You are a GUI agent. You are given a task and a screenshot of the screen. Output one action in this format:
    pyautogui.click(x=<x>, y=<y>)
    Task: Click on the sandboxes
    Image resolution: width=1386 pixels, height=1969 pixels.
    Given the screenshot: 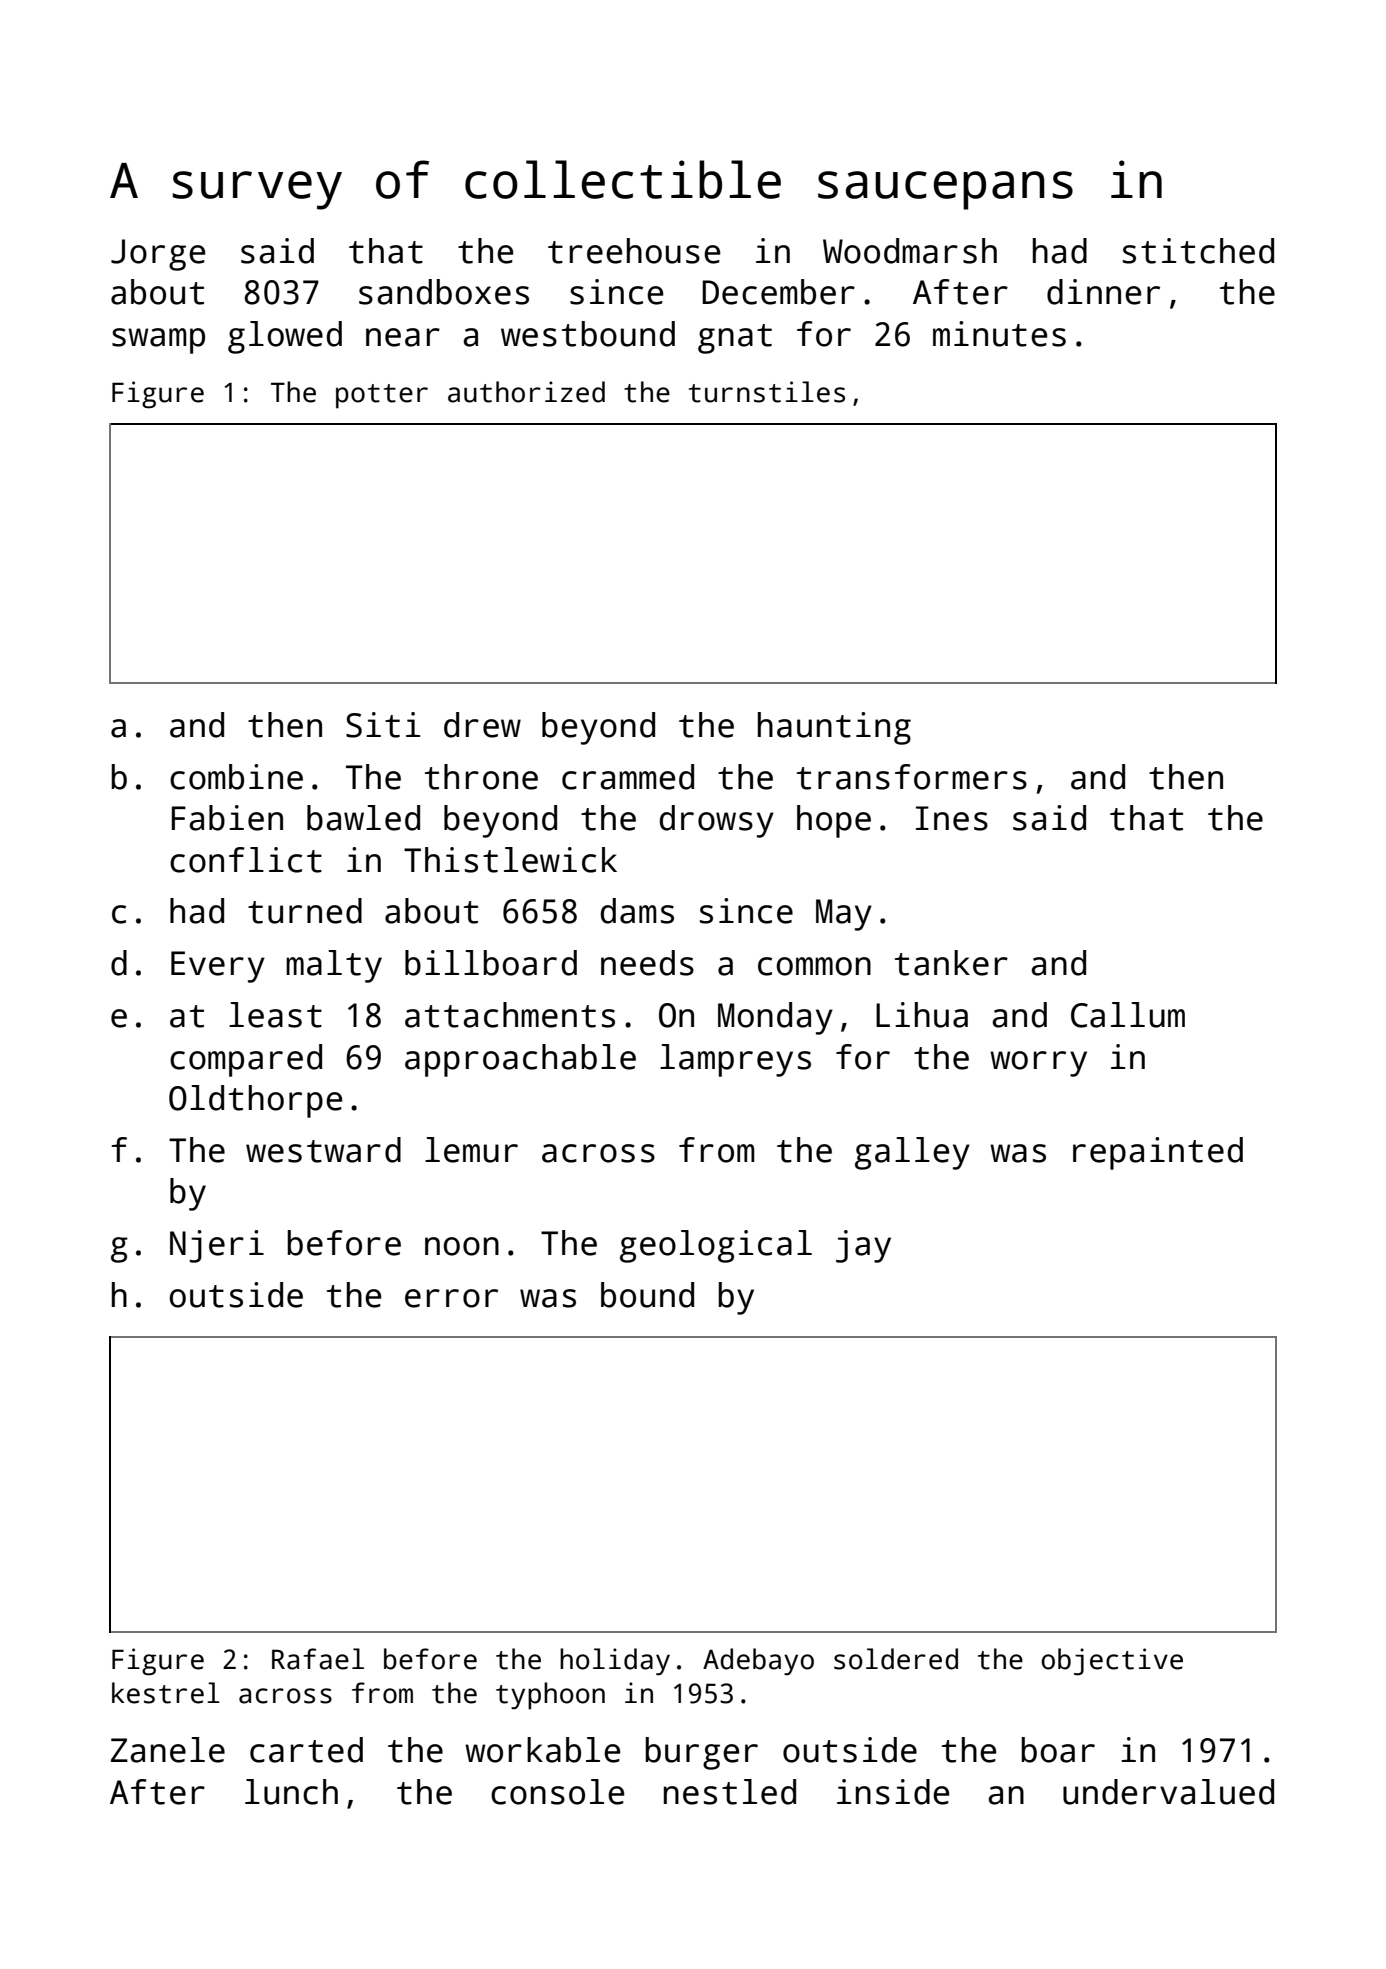 What is the action you would take?
    pyautogui.click(x=444, y=292)
